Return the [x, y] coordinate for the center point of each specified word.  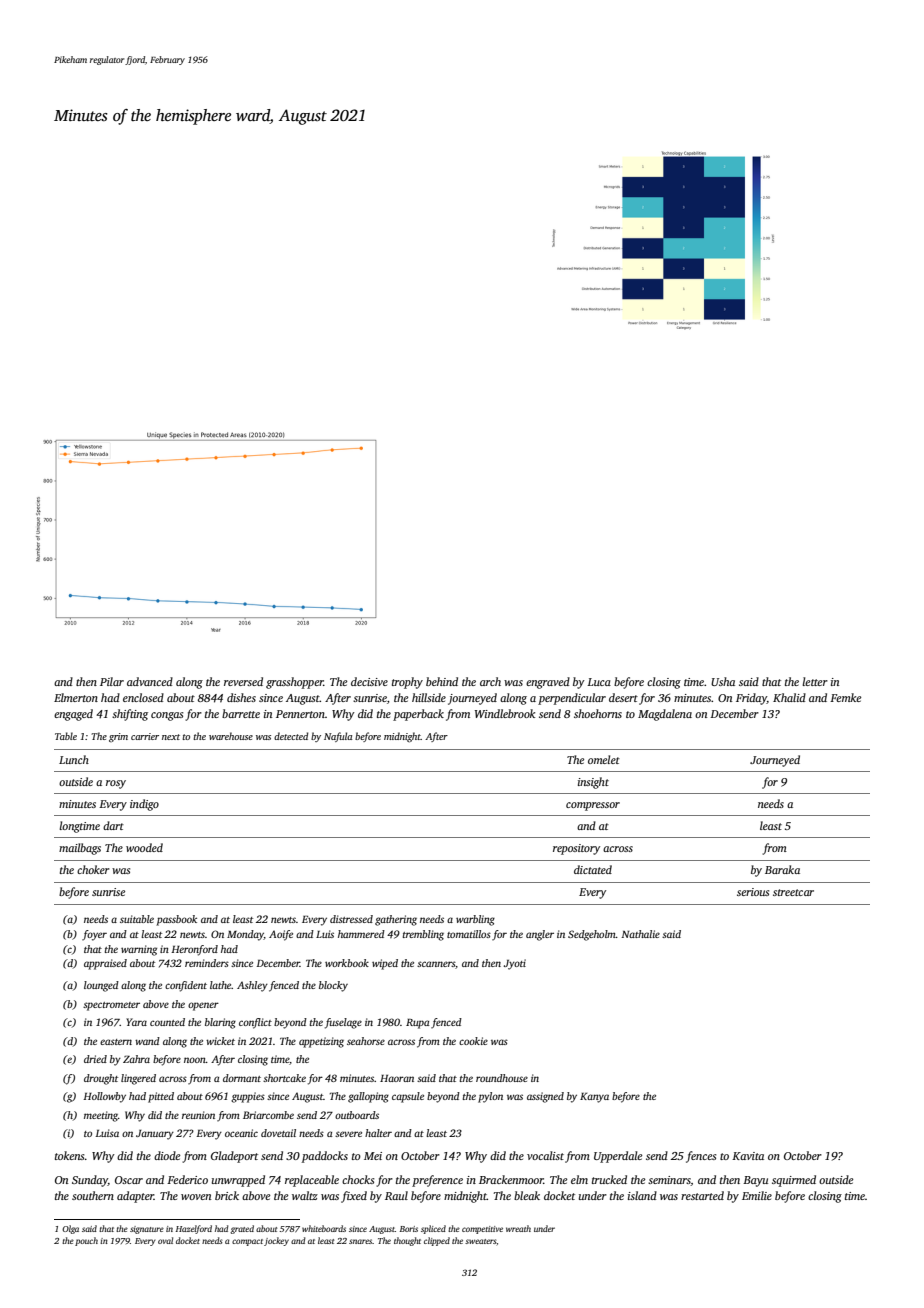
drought [101, 1079]
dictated [593, 869]
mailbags [80, 849]
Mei [373, 1156]
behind [442, 681]
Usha [723, 681]
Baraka [782, 869]
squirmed [794, 1181]
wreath [518, 1228]
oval [165, 1240]
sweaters [481, 1241]
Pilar [112, 681]
